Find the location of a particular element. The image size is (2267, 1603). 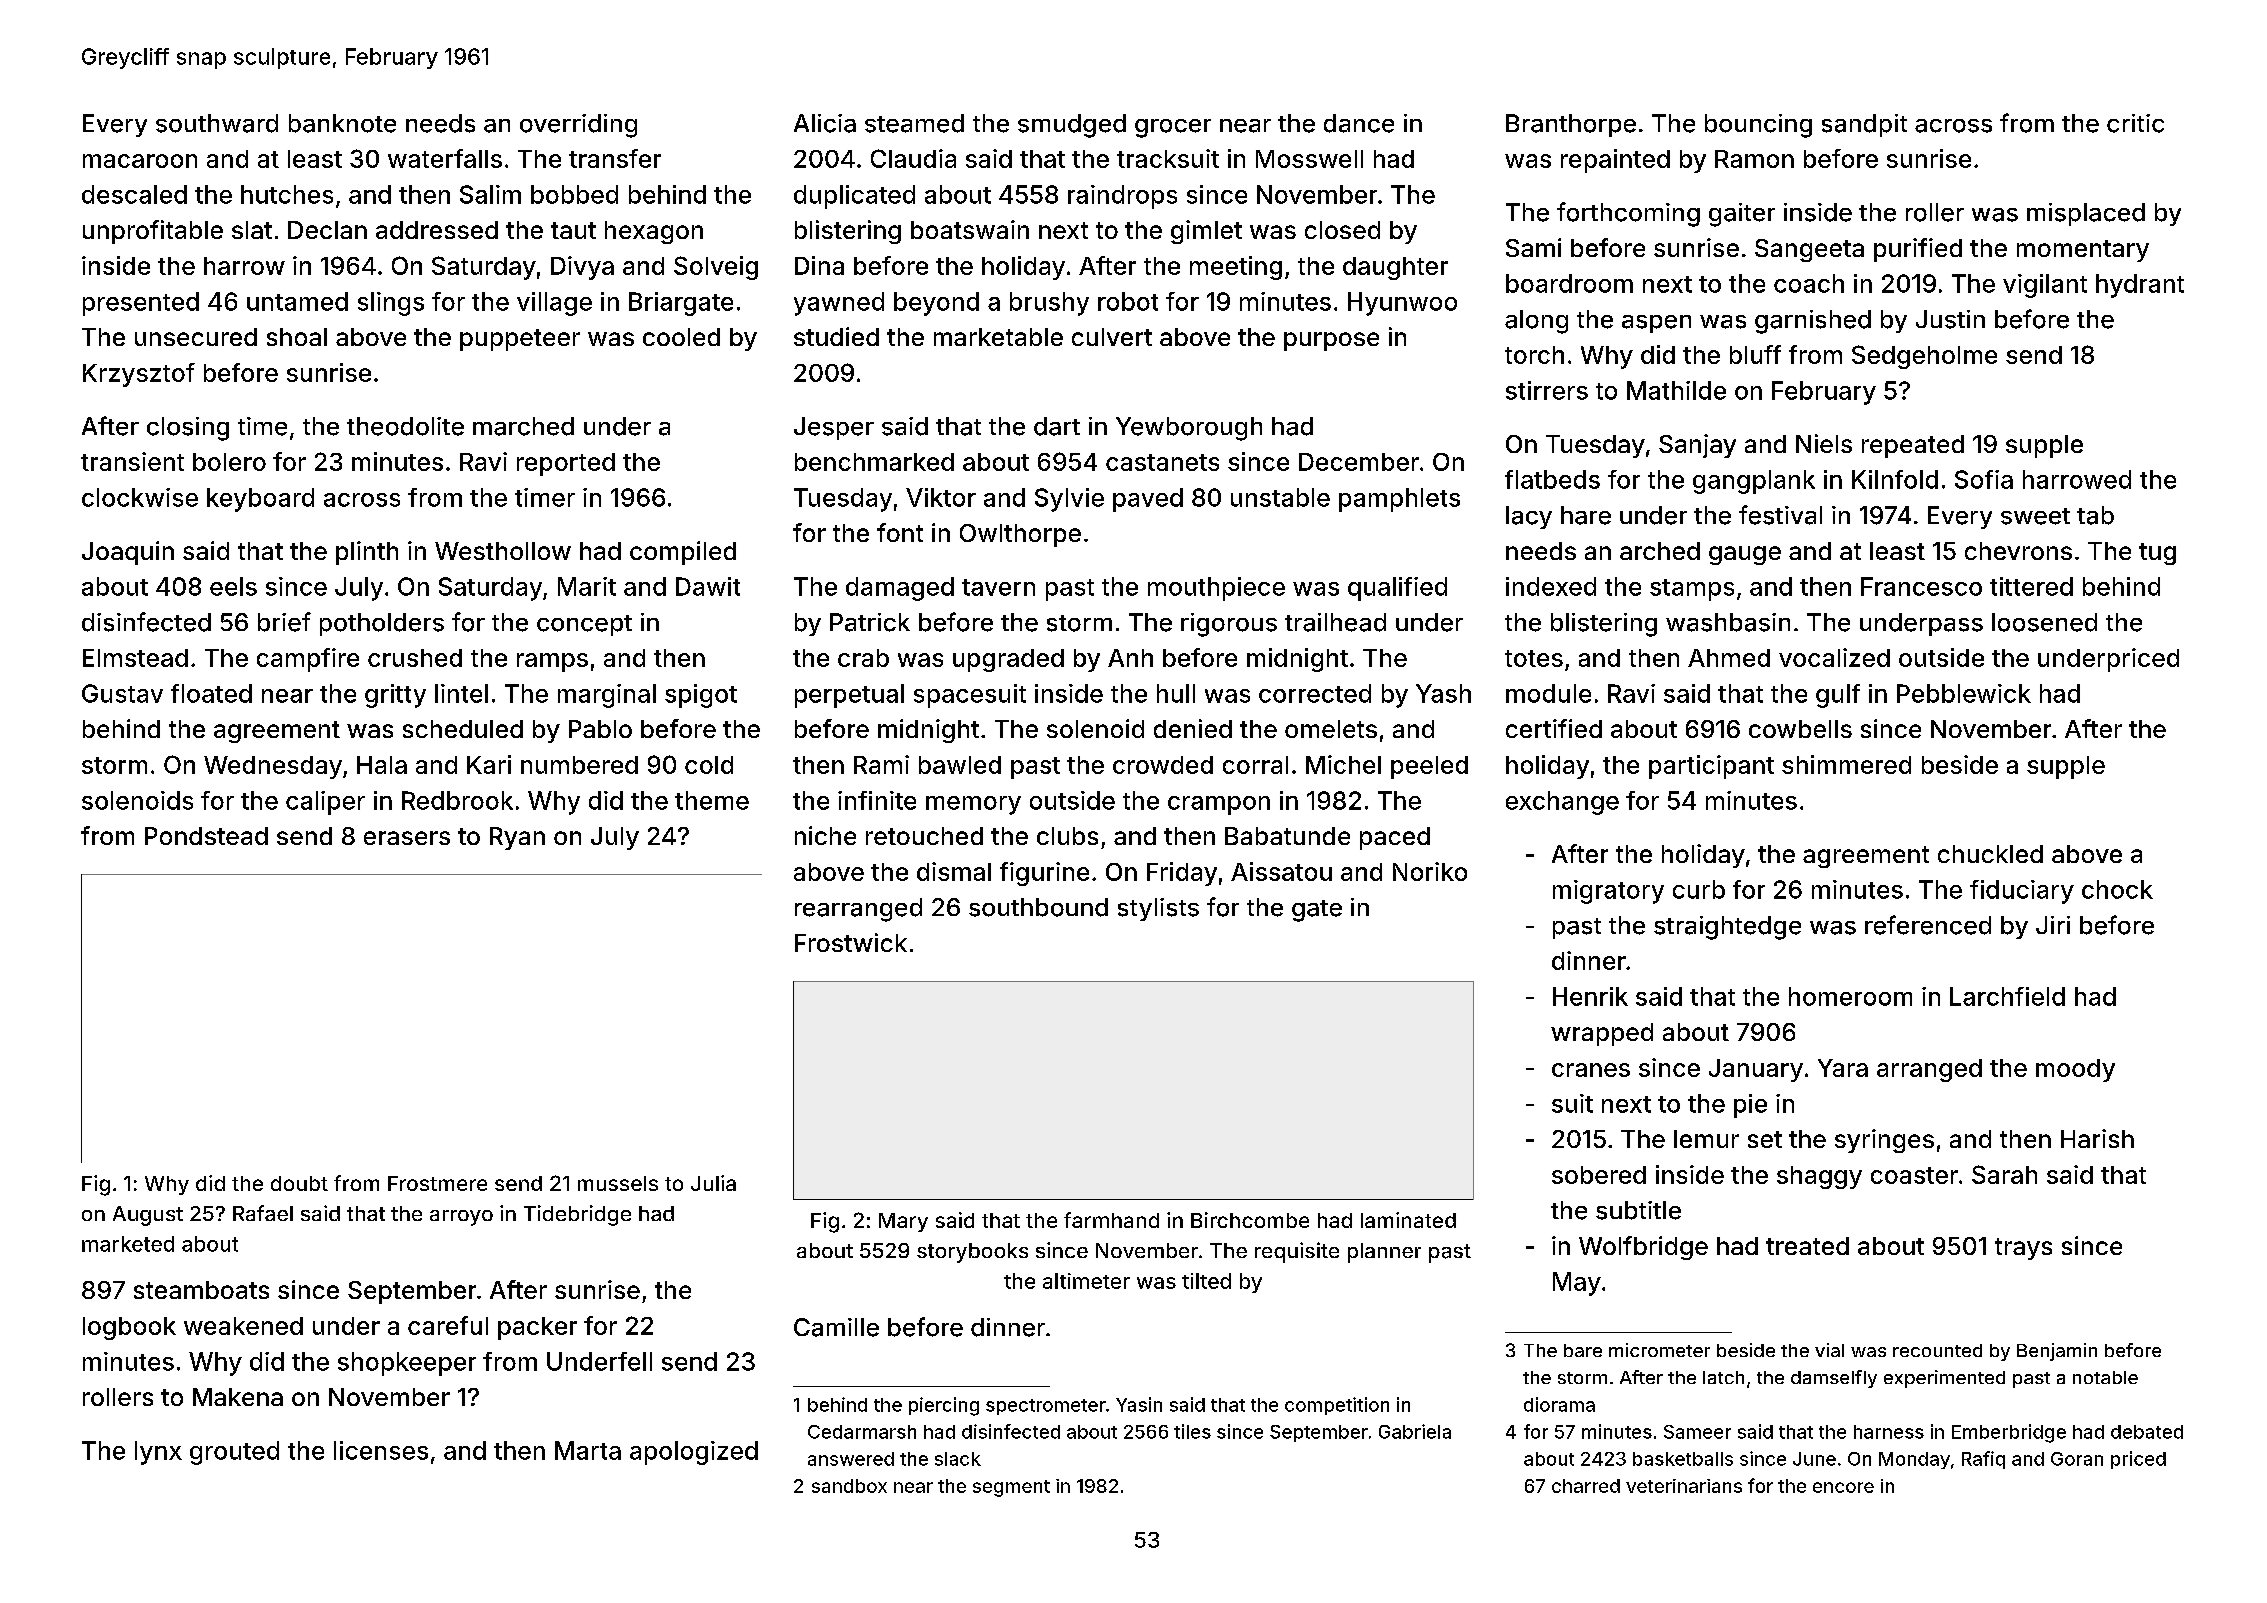

bluff is located at coordinates (1755, 354).
